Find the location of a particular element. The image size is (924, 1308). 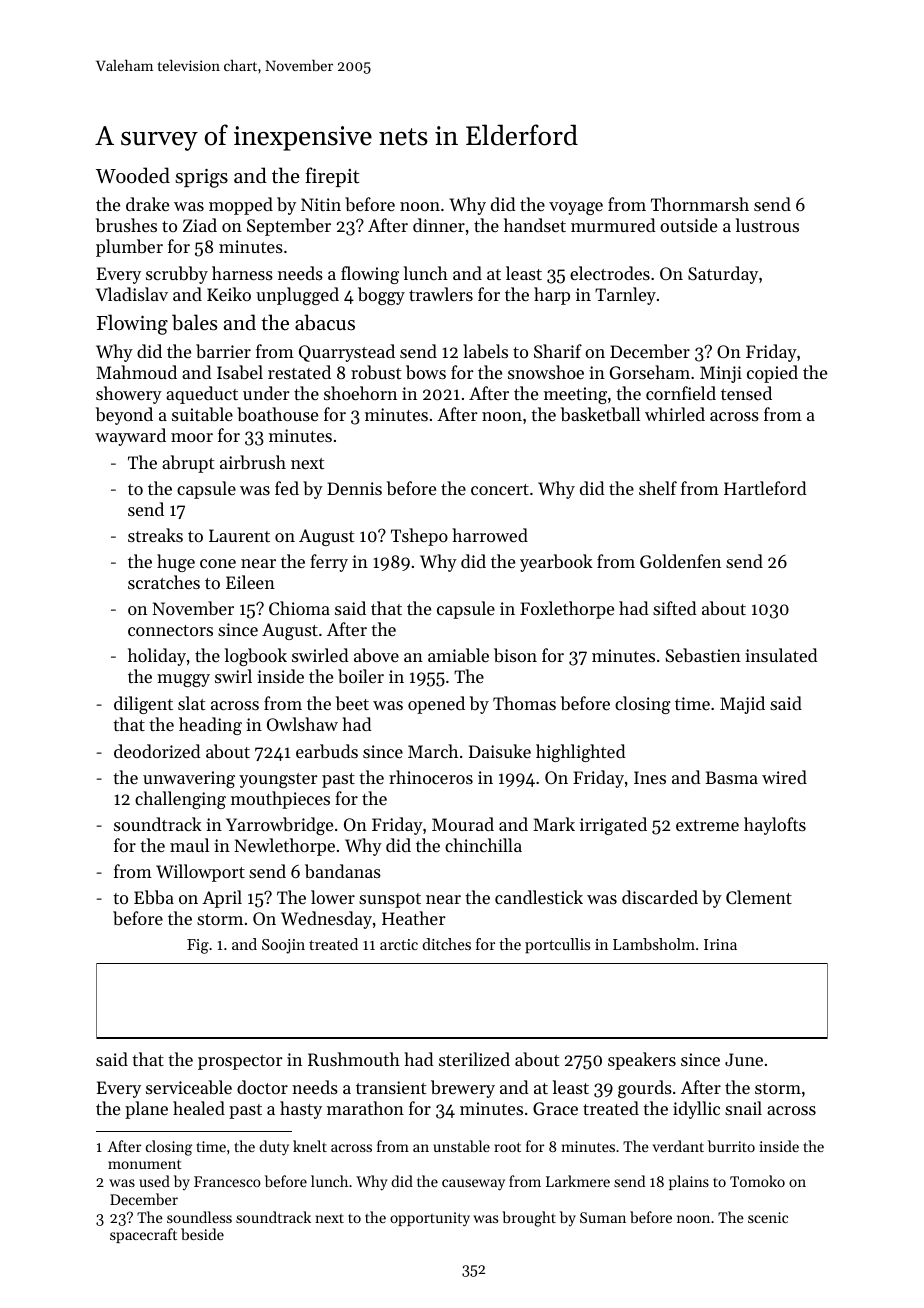

Fig is located at coordinates (198, 946).
